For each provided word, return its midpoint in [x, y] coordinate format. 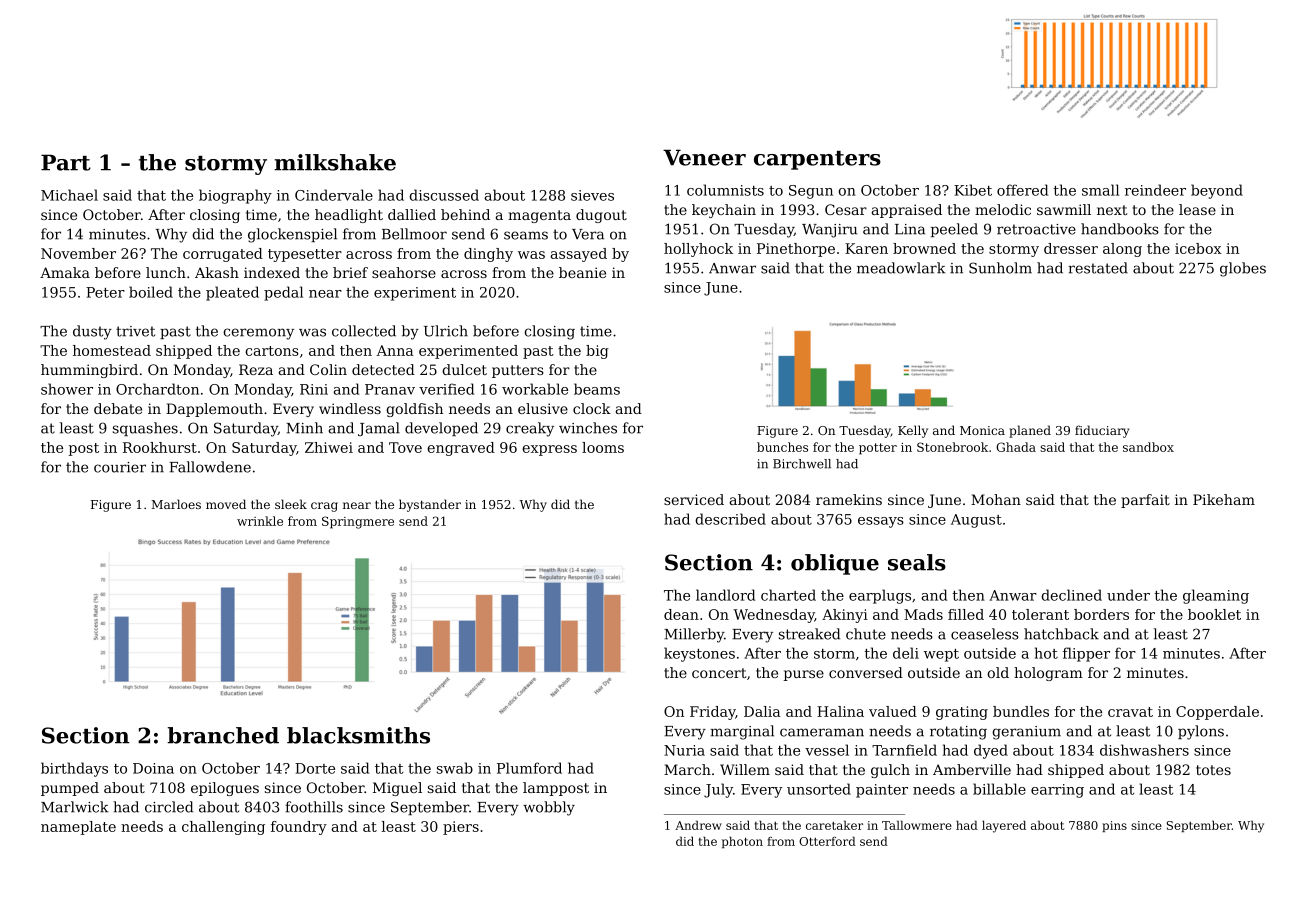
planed [1030, 431]
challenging [223, 828]
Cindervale [334, 195]
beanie [582, 272]
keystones [699, 654]
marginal [742, 732]
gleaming [1216, 596]
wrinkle [260, 521]
